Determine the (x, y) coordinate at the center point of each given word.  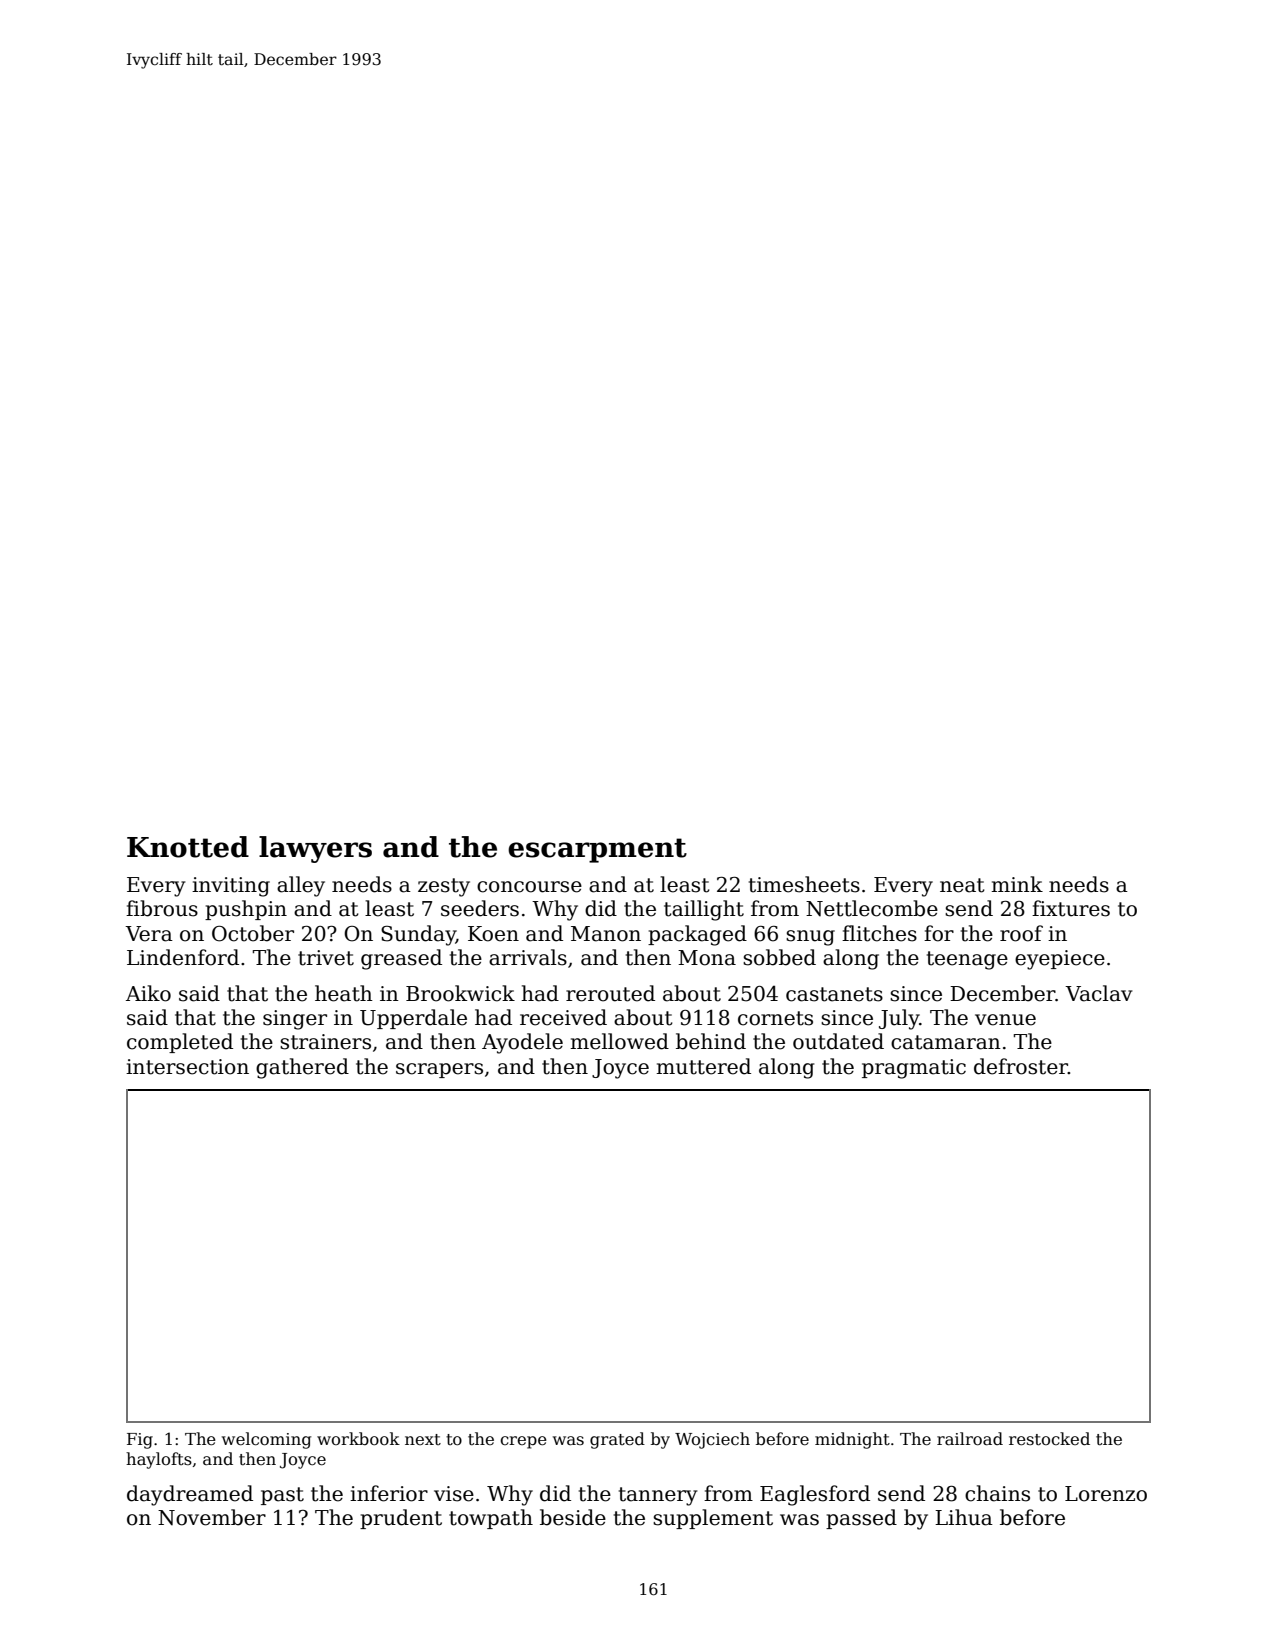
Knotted (188, 847)
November (212, 1517)
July (899, 1019)
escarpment (597, 850)
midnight (852, 1440)
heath (344, 993)
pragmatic (914, 1069)
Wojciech (712, 1440)
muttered (703, 1066)
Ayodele (522, 1043)
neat (962, 885)
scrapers (439, 1070)
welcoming (266, 1440)
